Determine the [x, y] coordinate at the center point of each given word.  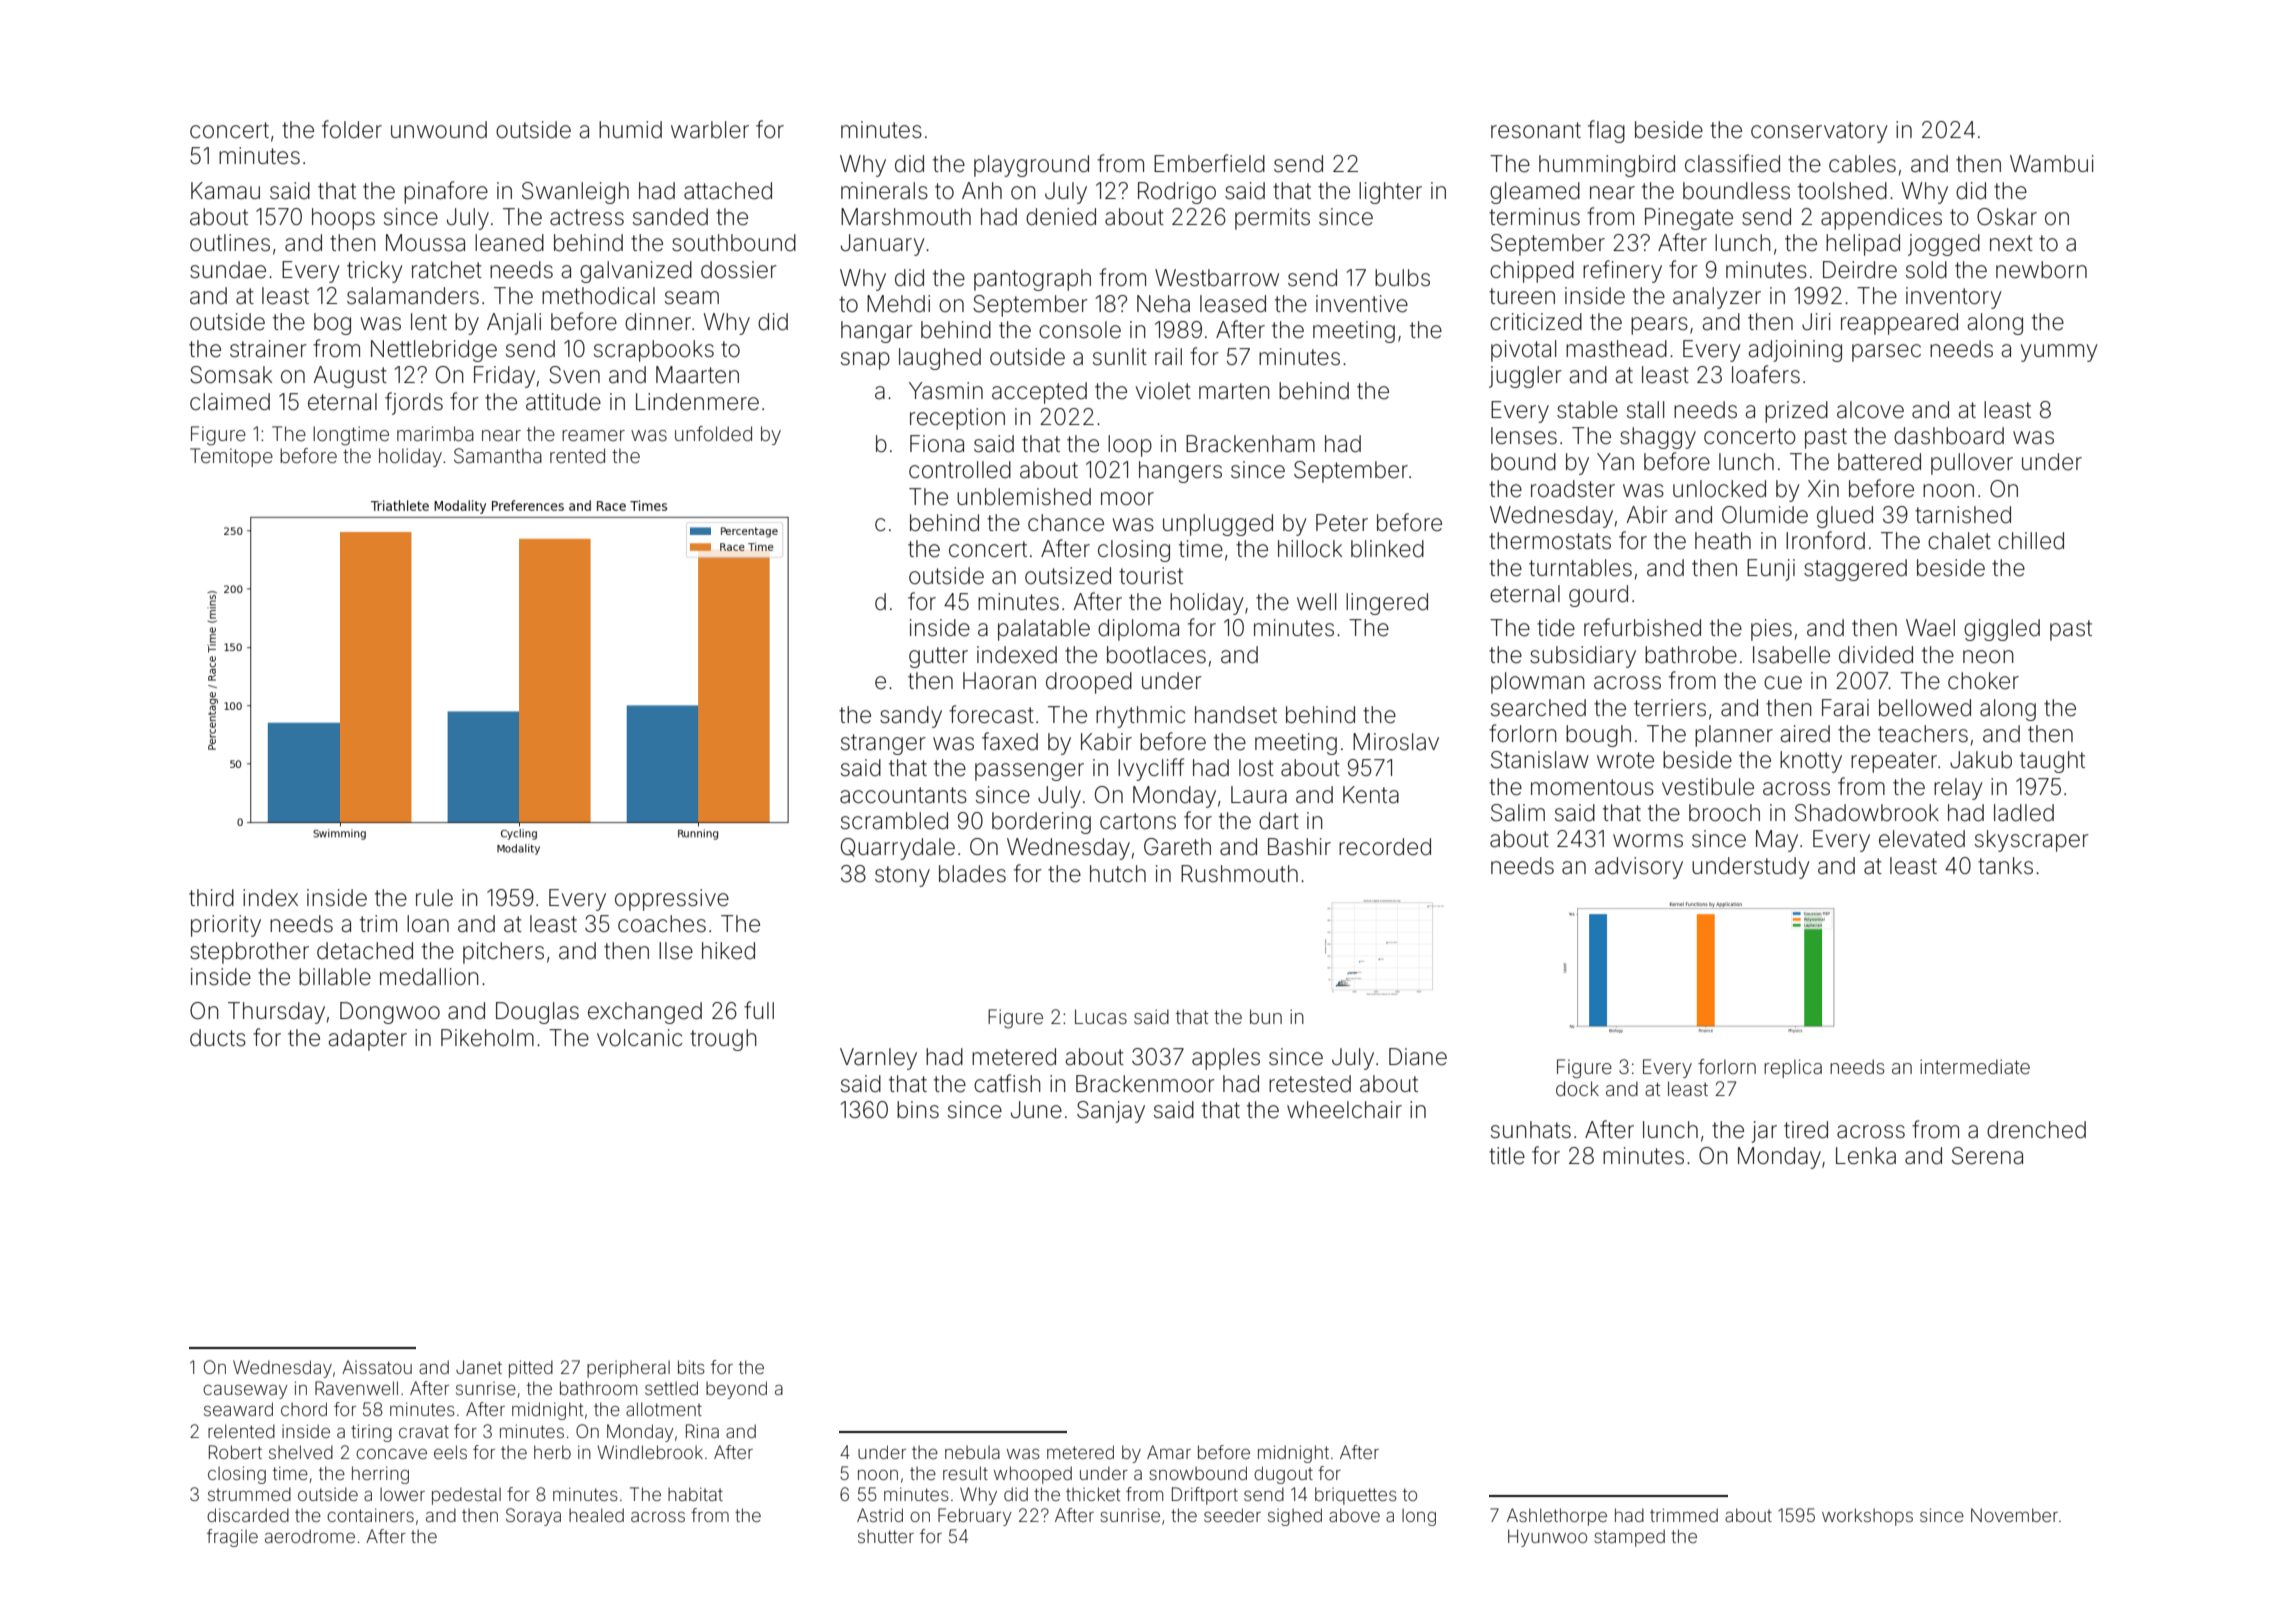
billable [335, 977]
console [1080, 330]
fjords [414, 403]
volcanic [640, 1038]
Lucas [1101, 1016]
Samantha [498, 456]
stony [902, 876]
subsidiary [1583, 657]
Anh [982, 190]
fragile [232, 1538]
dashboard [1949, 436]
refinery [1622, 271]
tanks [2005, 866]
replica [1793, 1068]
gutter [938, 657]
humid [630, 130]
